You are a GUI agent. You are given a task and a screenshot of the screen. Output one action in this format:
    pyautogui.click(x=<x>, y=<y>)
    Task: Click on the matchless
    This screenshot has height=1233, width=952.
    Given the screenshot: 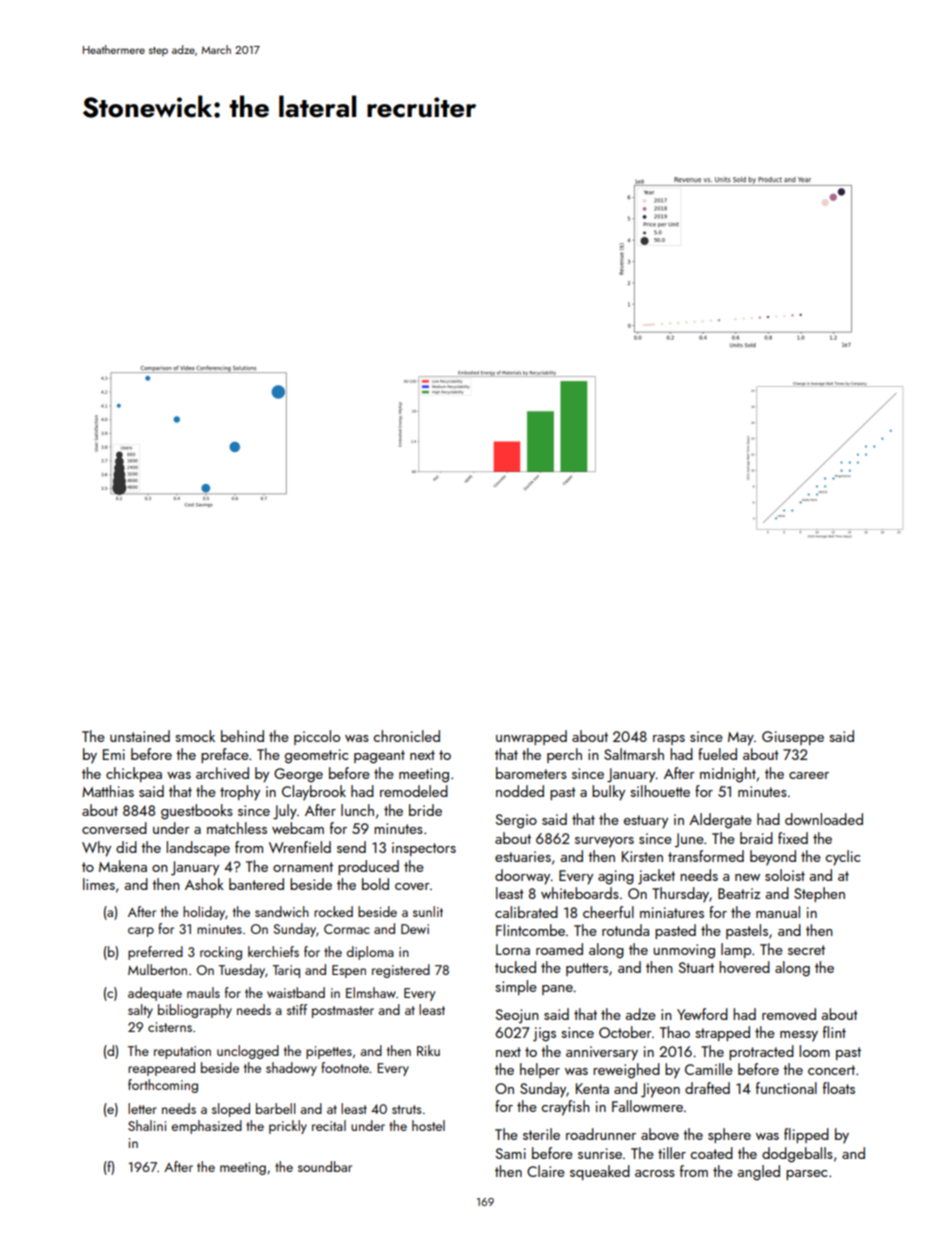 What is the action you would take?
    pyautogui.click(x=237, y=828)
